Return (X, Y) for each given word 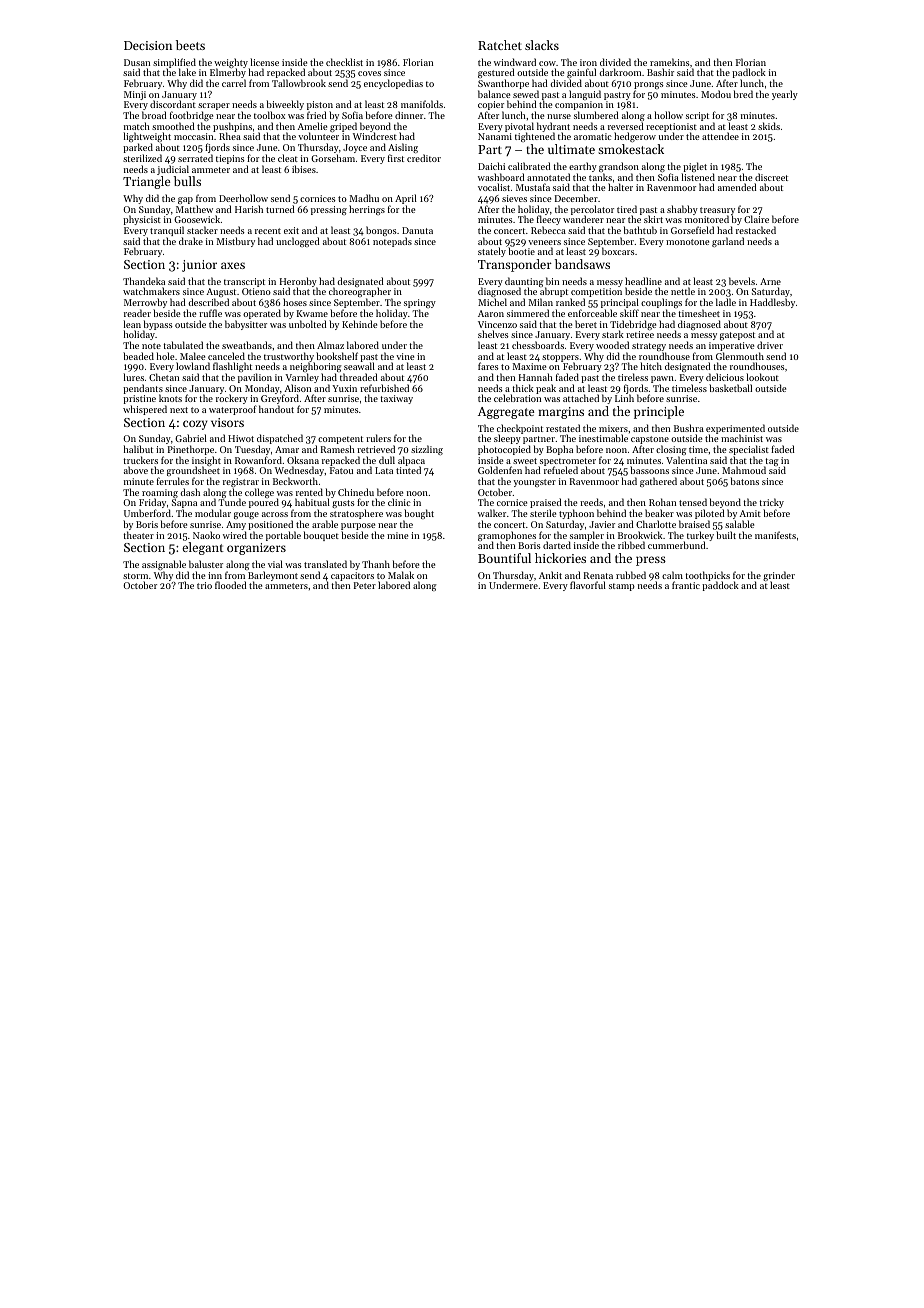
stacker (202, 230)
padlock (749, 74)
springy (420, 303)
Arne (770, 281)
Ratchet (500, 45)
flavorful (588, 585)
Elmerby (227, 74)
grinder (779, 576)
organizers (256, 549)
